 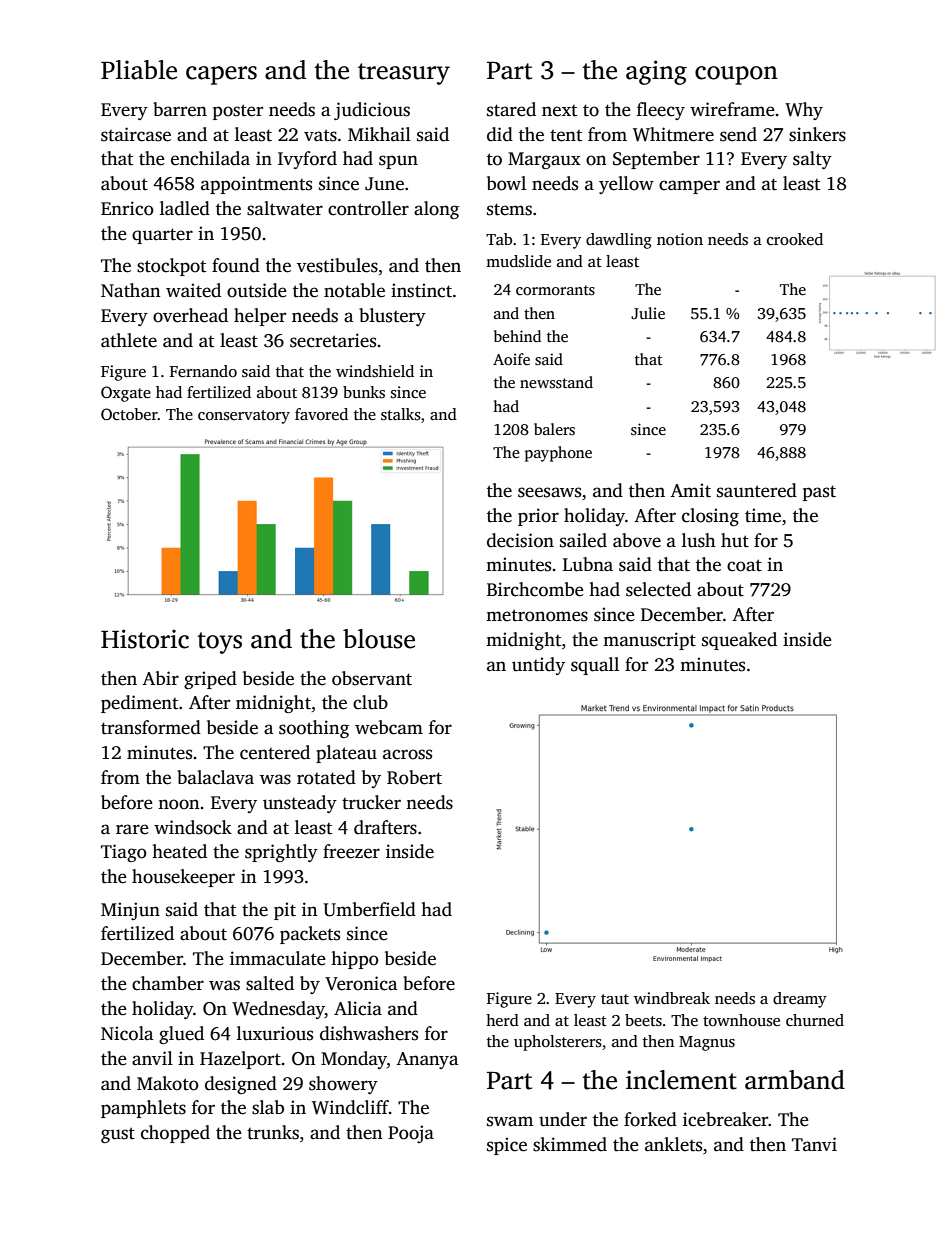 What do you see at coordinates (404, 74) in the screenshot?
I see `treasury` at bounding box center [404, 74].
